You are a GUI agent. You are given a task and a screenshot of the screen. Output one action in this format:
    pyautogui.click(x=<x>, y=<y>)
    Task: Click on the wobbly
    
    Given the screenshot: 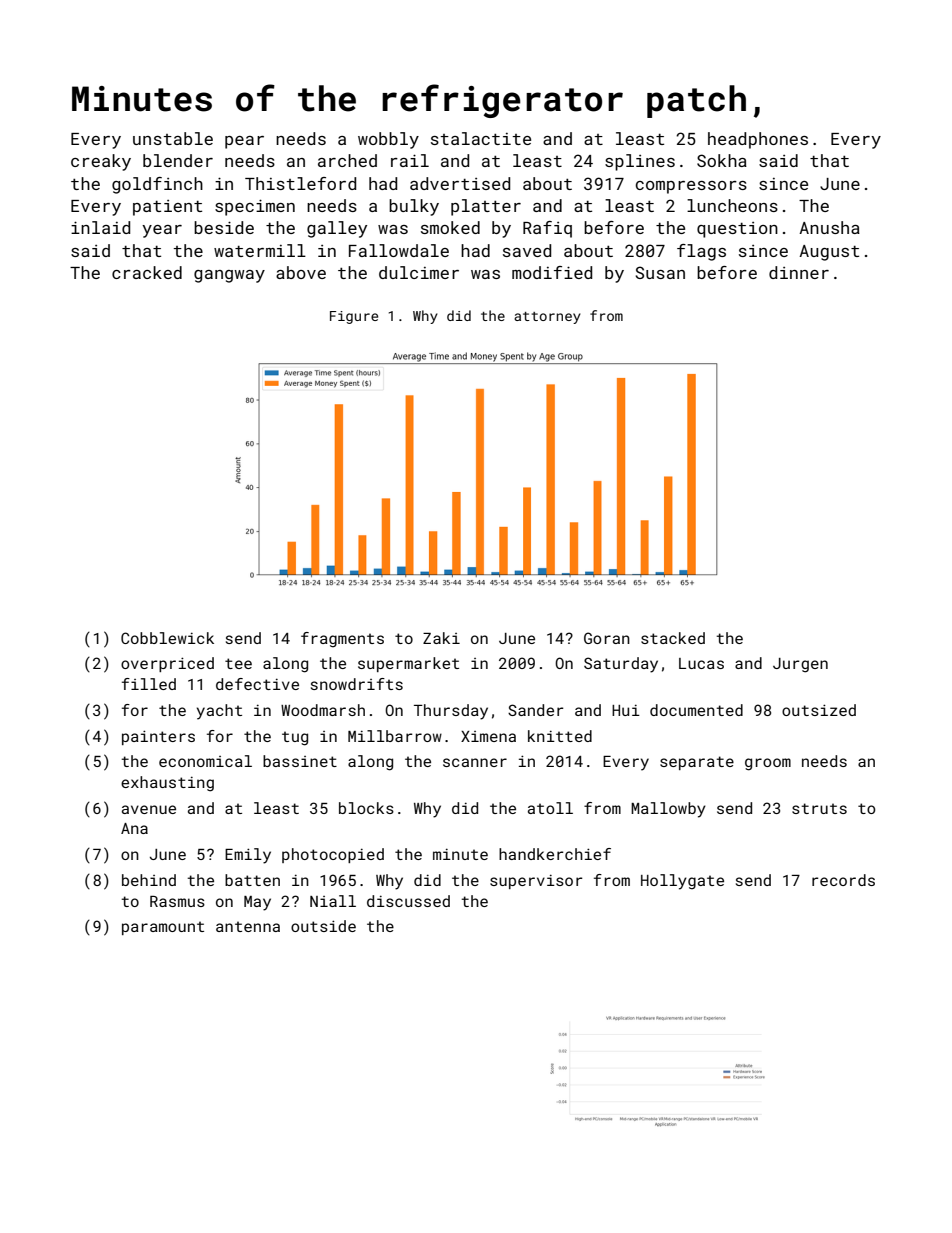 What is the action you would take?
    pyautogui.click(x=388, y=140)
